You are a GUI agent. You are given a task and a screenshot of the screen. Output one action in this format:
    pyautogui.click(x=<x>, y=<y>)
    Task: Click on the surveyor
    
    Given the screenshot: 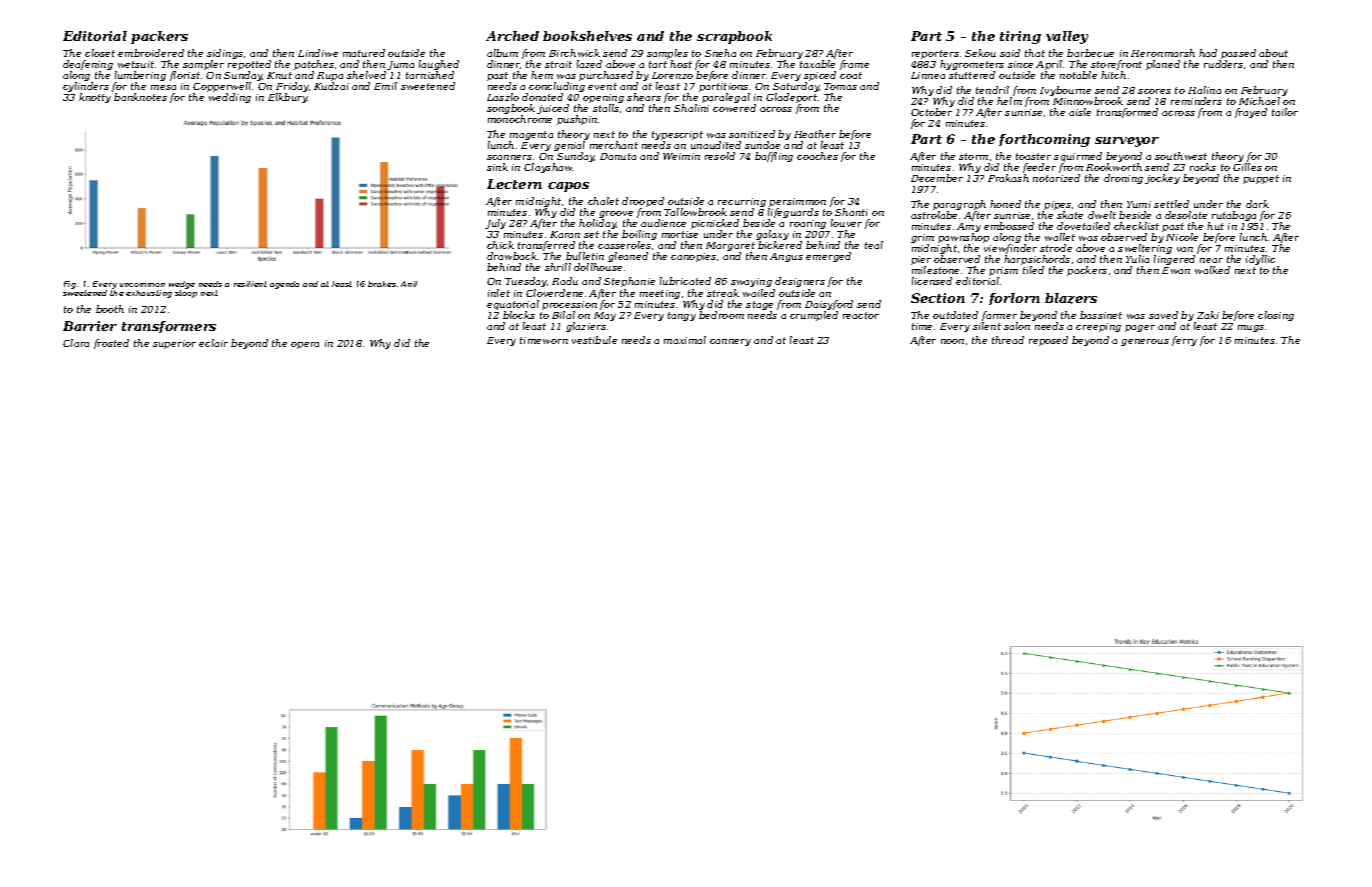 What is the action you would take?
    pyautogui.click(x=1127, y=142)
